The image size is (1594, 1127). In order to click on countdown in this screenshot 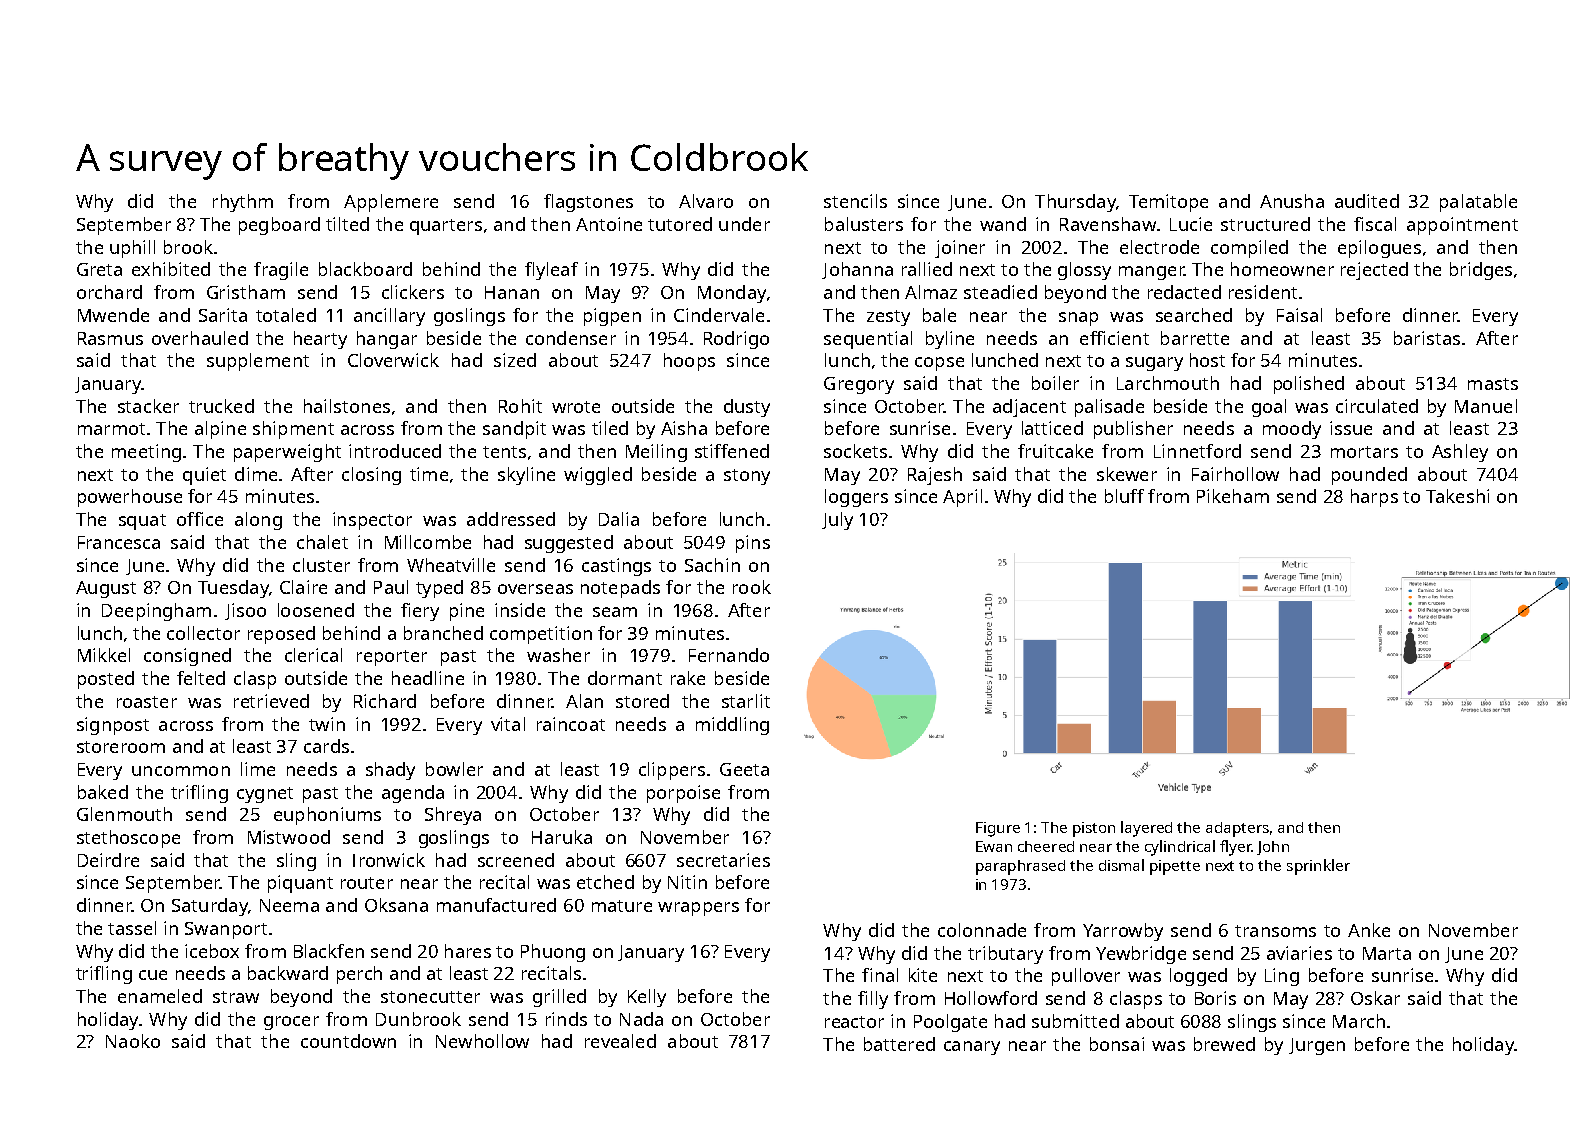, I will do `click(348, 1041)`.
